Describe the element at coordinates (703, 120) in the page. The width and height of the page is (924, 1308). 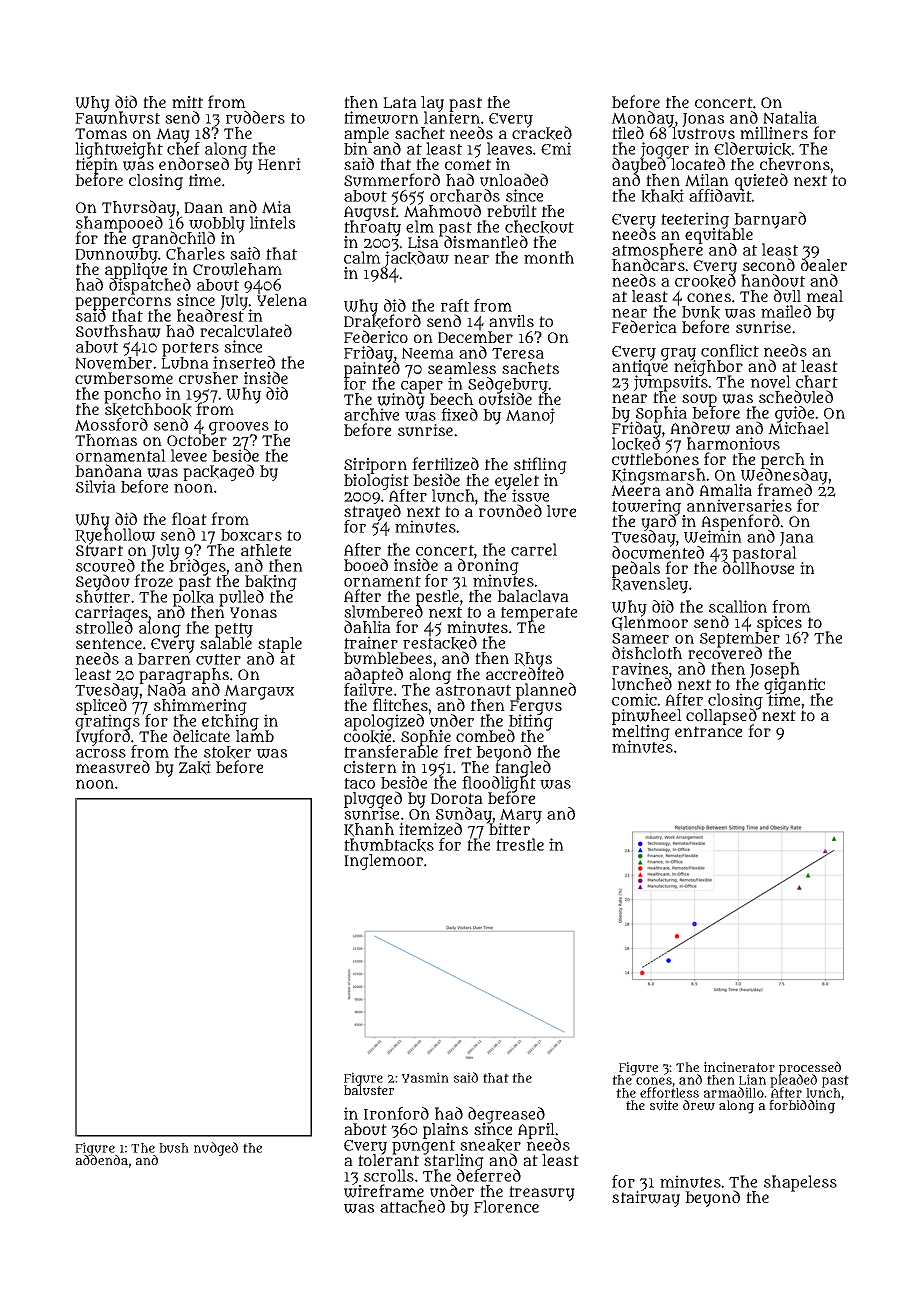
I see `Jonas` at that location.
